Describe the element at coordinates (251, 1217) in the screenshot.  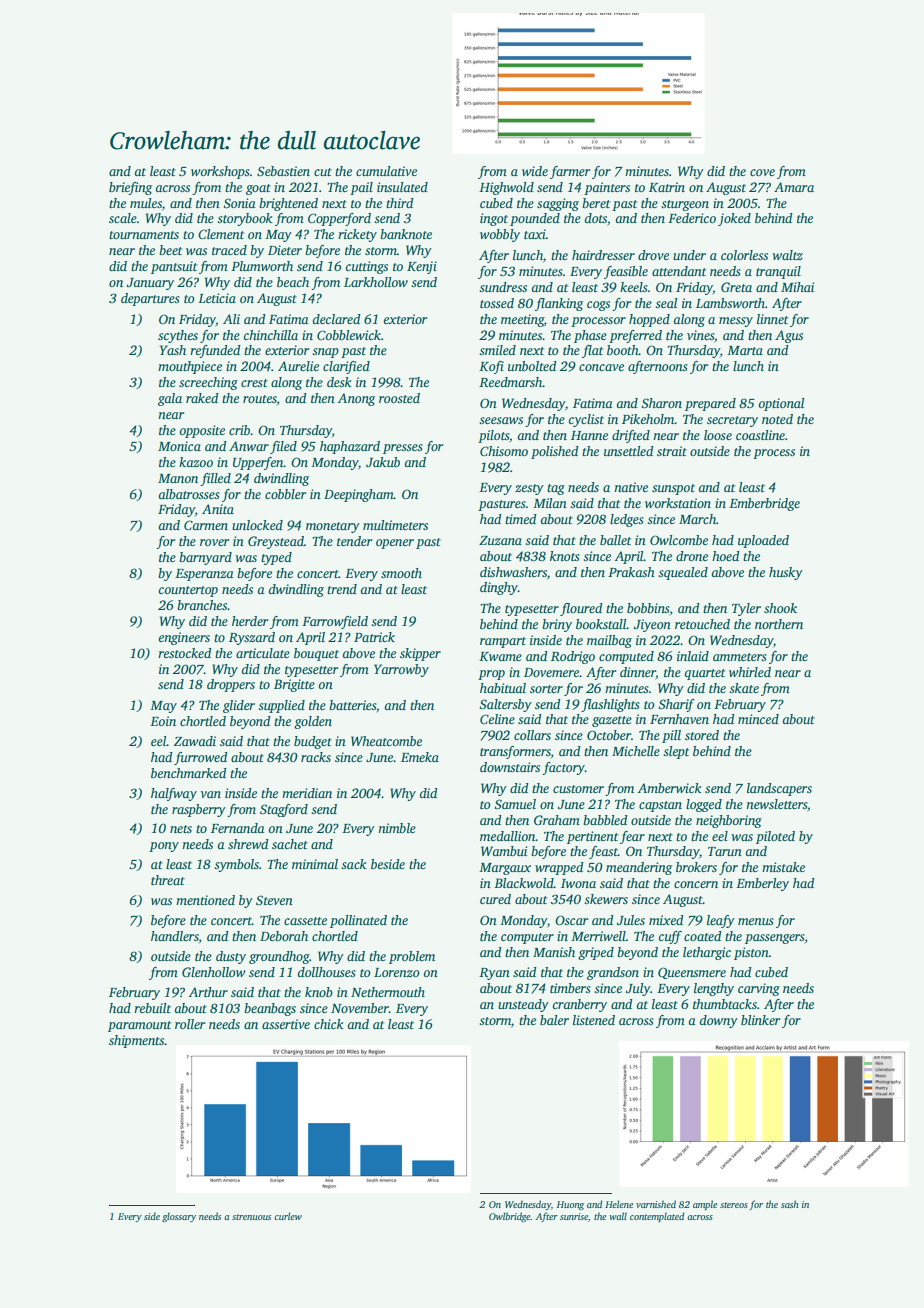
I see `strenuous` at that location.
